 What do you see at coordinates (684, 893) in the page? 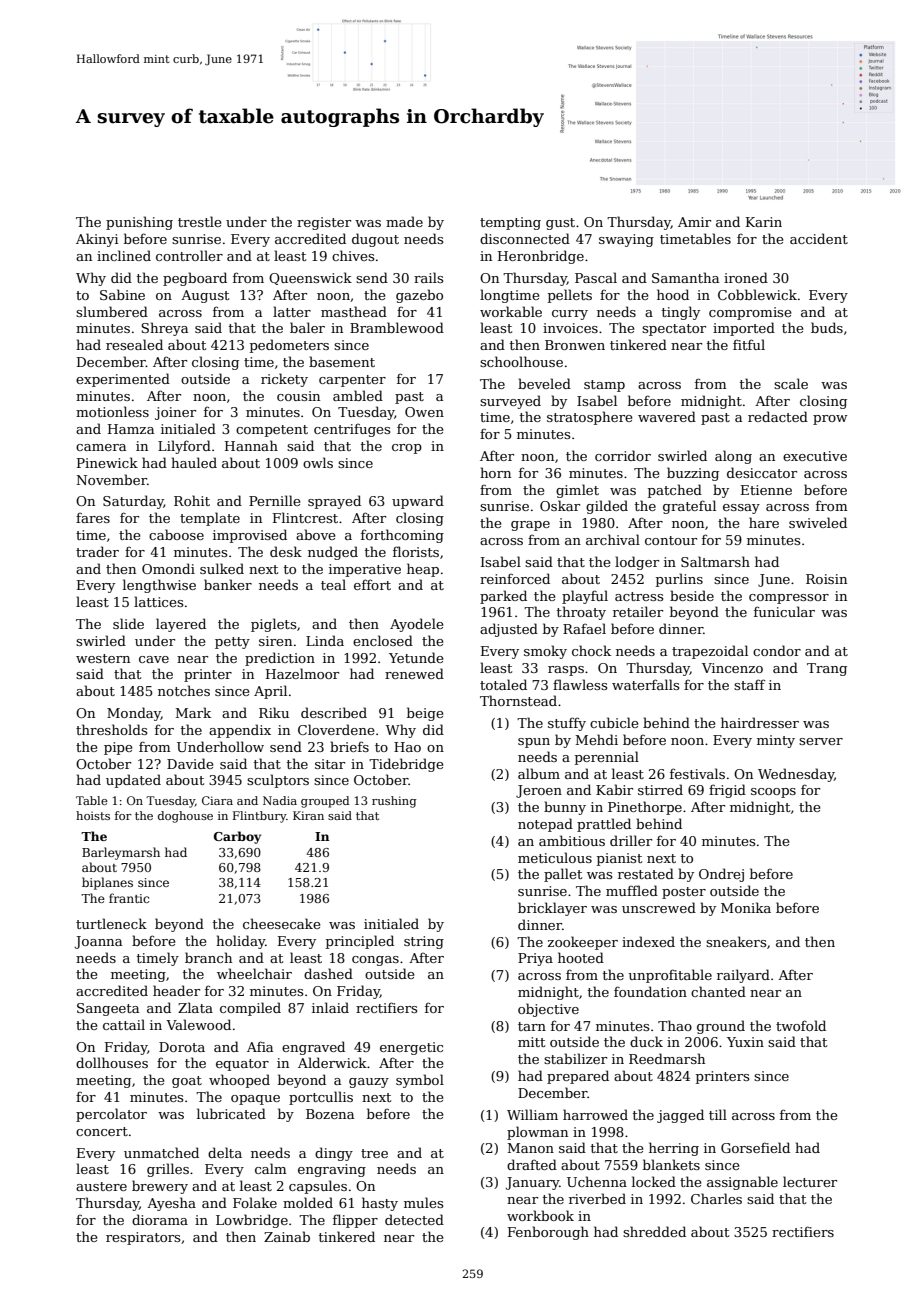
I see `poster` at bounding box center [684, 893].
